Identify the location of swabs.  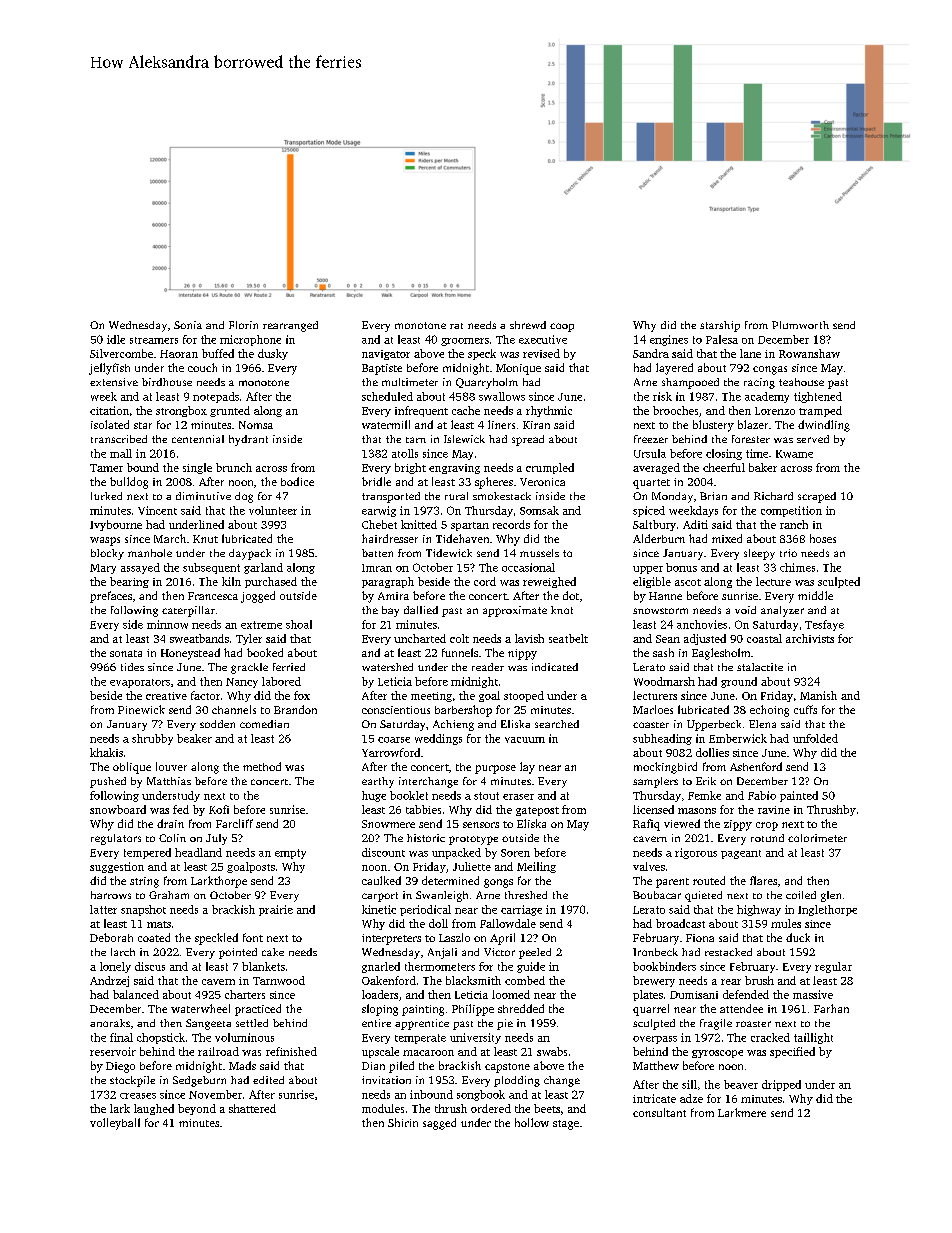
(552, 1051).
